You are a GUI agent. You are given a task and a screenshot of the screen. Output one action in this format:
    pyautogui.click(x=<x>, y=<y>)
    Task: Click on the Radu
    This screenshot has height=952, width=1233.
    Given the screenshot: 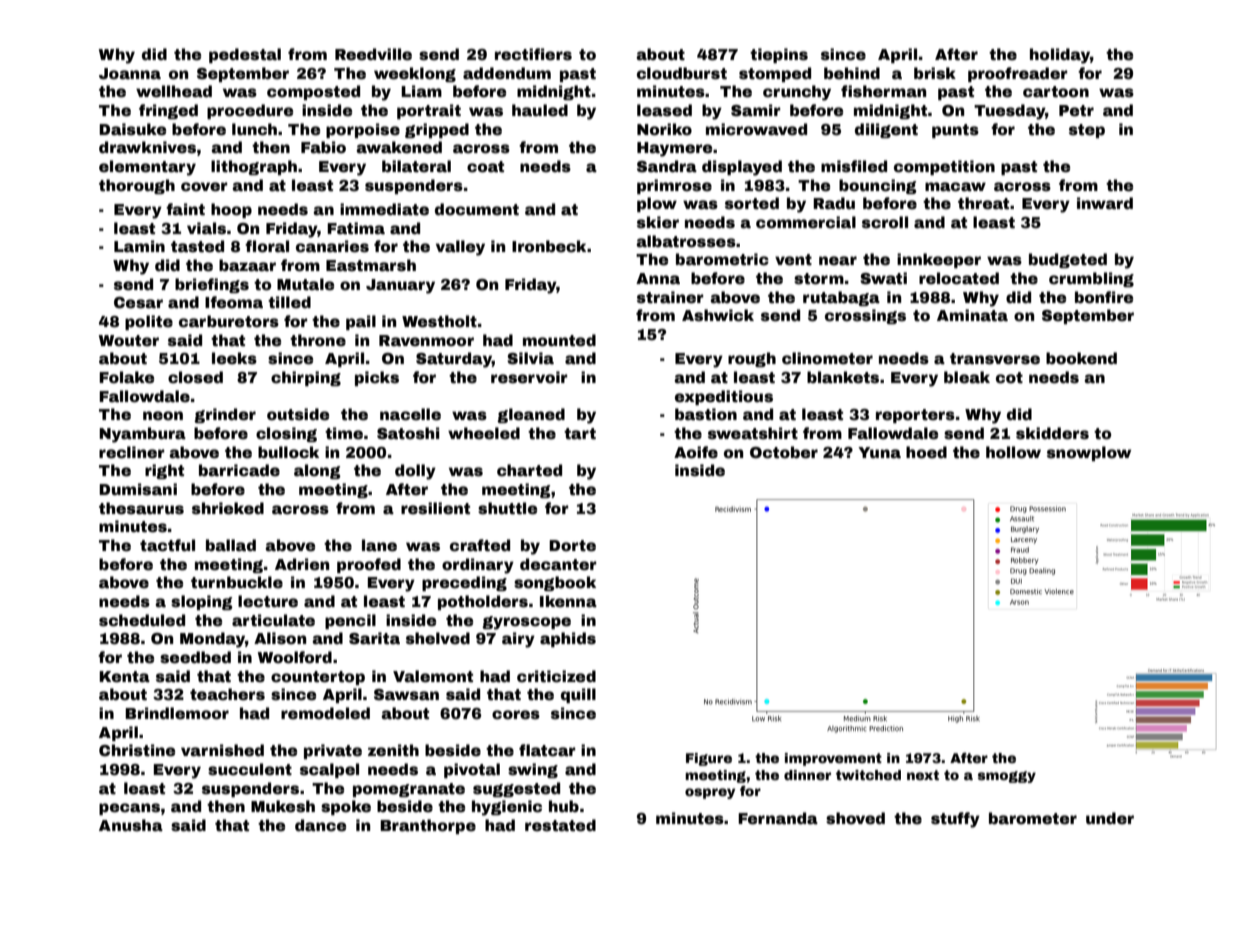 What is the action you would take?
    pyautogui.click(x=834, y=203)
